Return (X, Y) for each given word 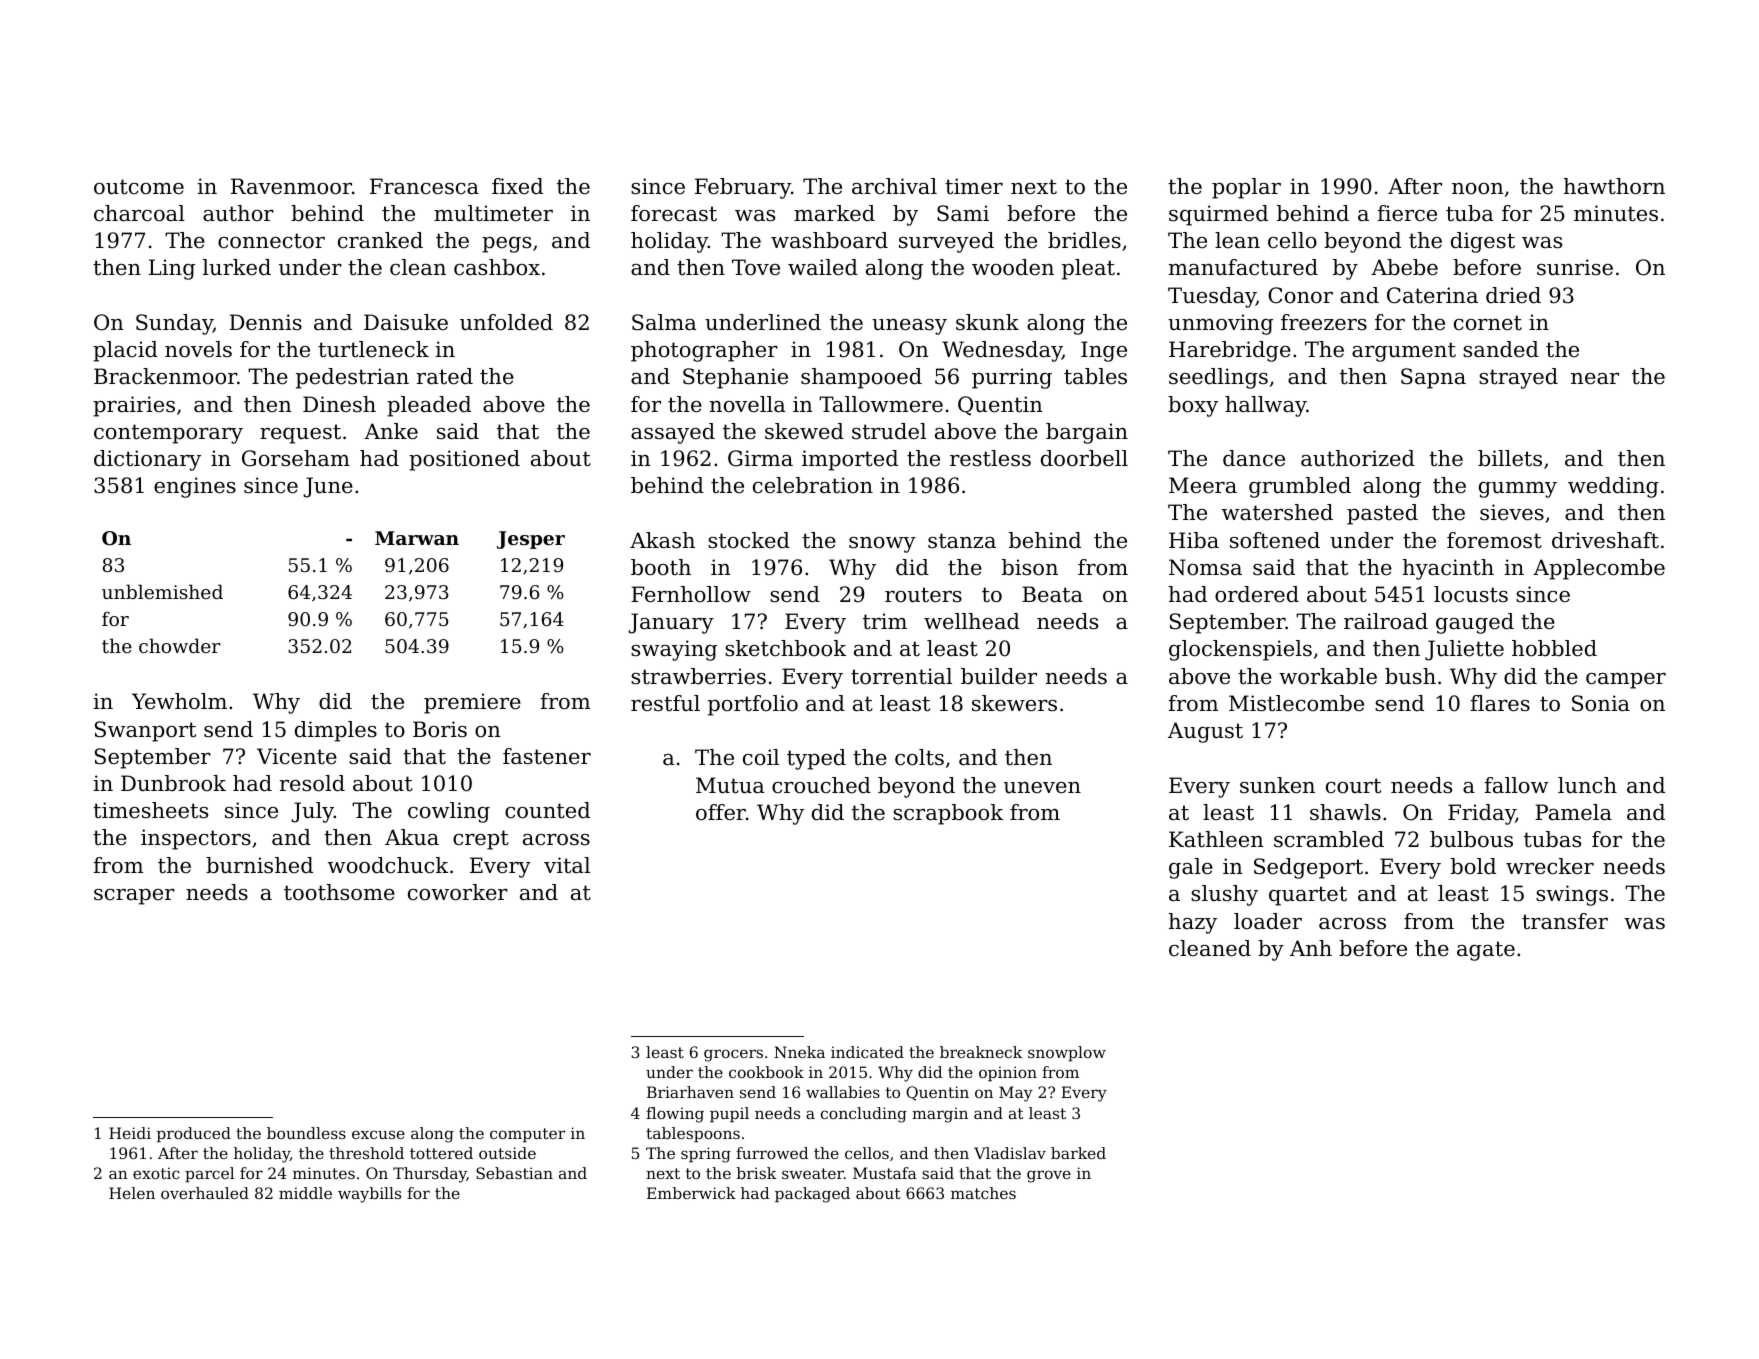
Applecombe (1599, 569)
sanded (1501, 349)
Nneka (799, 1052)
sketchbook (785, 648)
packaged (812, 1195)
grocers (733, 1055)
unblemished (162, 591)
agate (1486, 951)
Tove (756, 267)
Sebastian (514, 1173)
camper (1626, 681)
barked (1078, 1153)
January (671, 623)
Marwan (417, 538)
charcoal (139, 213)
